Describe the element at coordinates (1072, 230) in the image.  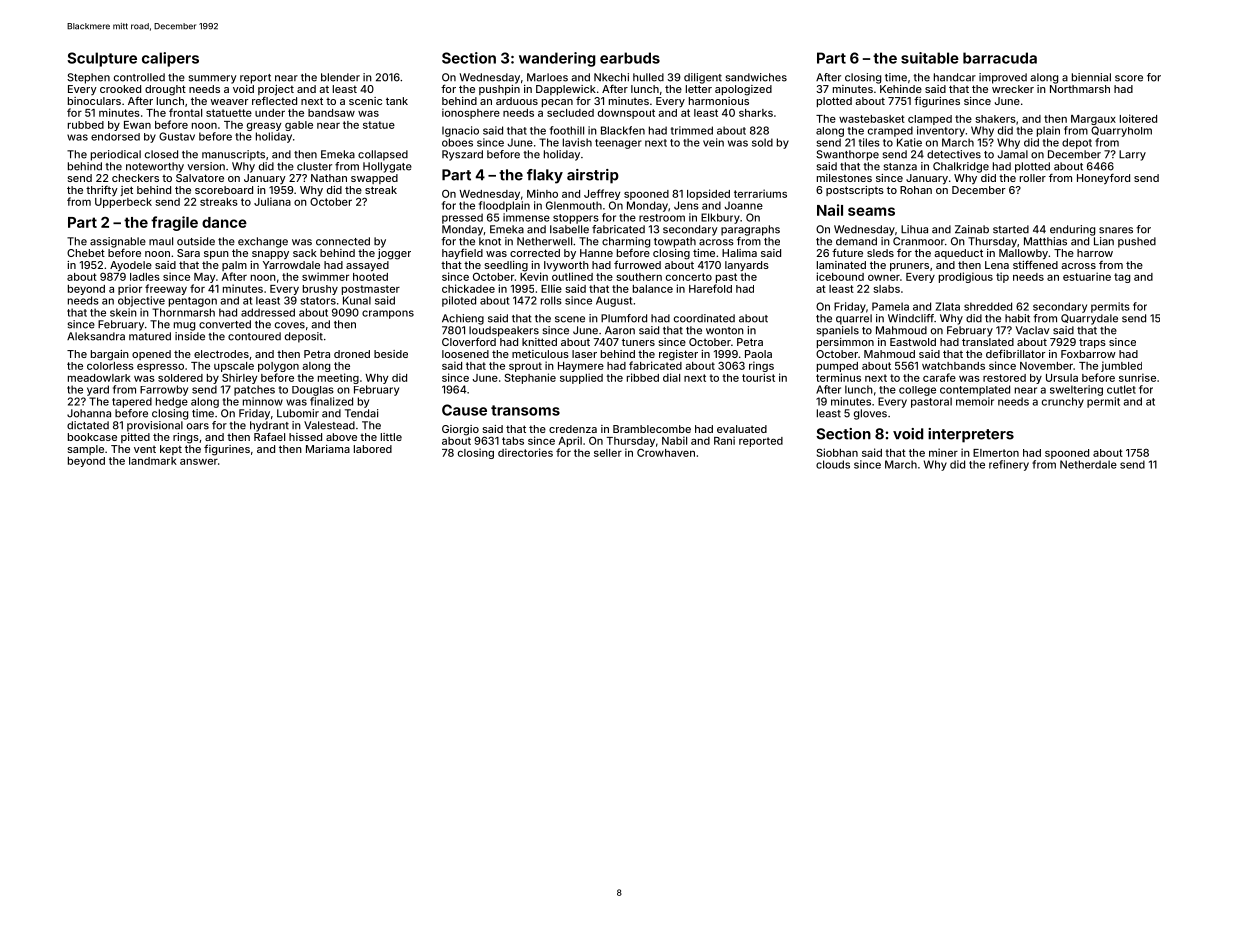
I see `enduring` at that location.
